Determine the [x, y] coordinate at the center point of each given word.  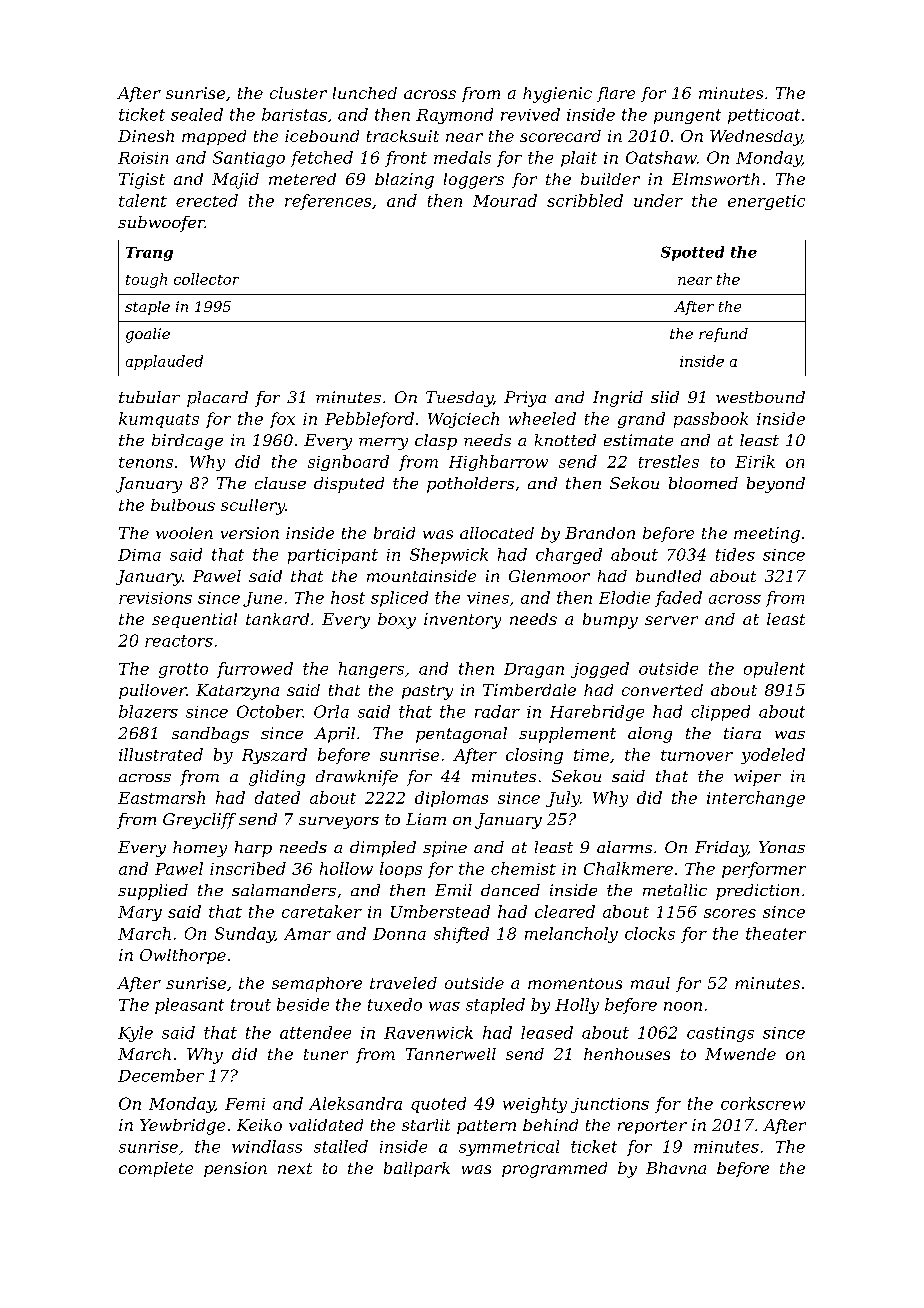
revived [530, 114]
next [295, 1168]
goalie [148, 335]
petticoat [764, 116]
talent [143, 200]
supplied [153, 892]
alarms [624, 847]
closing [534, 756]
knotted [565, 440]
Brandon [600, 533]
